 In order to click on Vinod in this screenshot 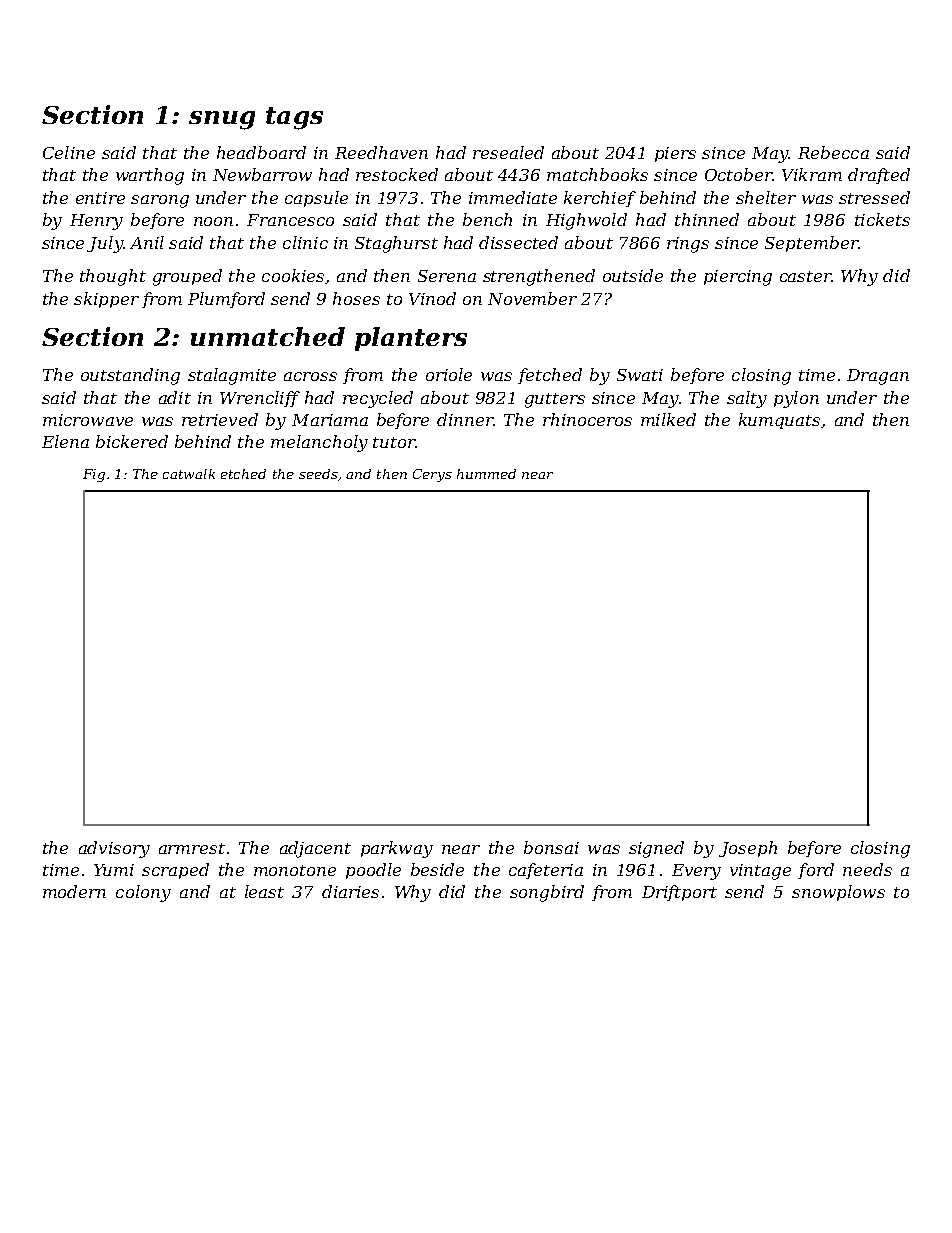, I will do `click(432, 298)`.
